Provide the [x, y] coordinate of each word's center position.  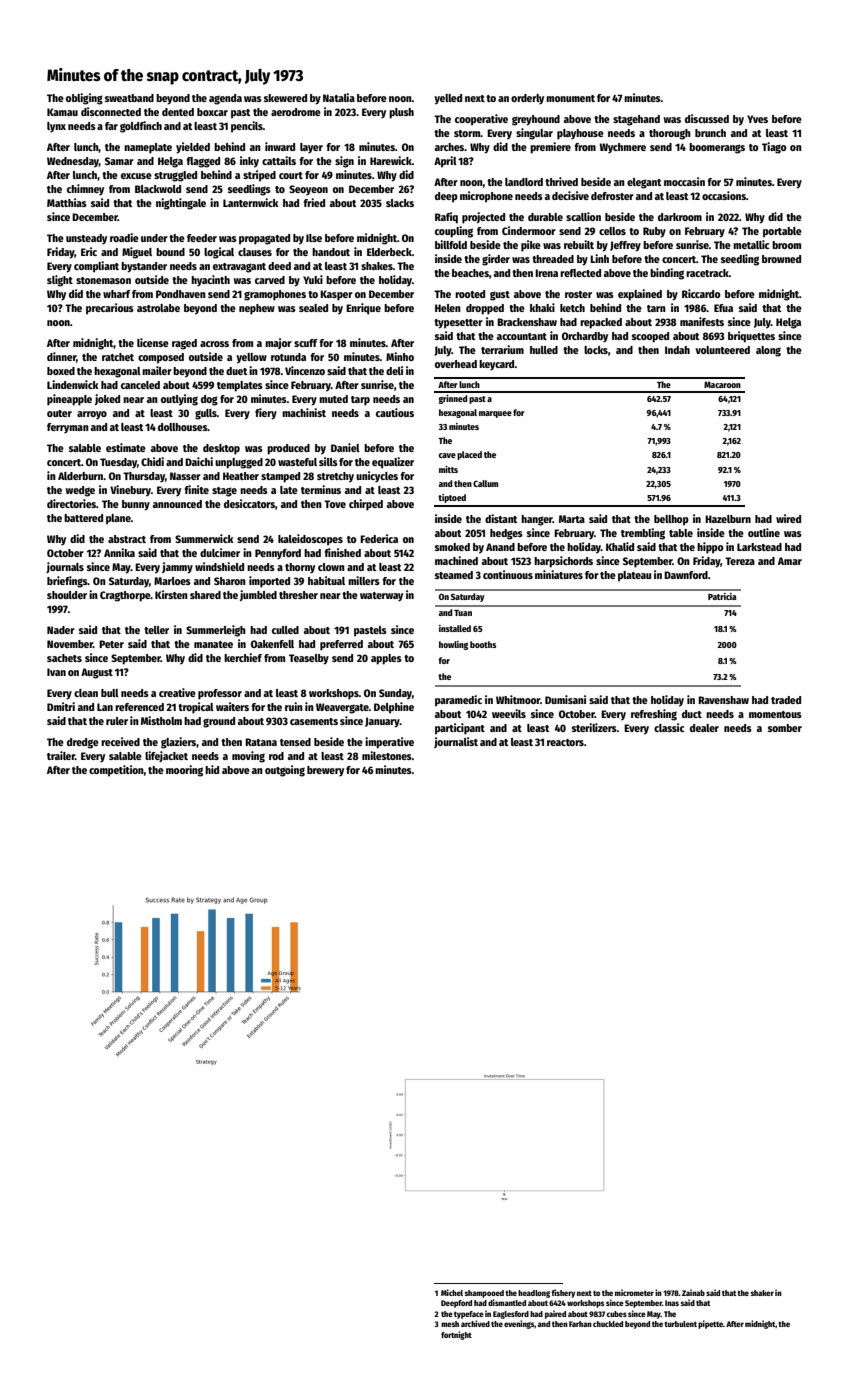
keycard [497, 365]
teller [156, 630]
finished [342, 552]
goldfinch [141, 127]
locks [596, 350]
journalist [456, 742]
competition [116, 771]
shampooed [484, 1294]
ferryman [68, 428]
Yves [757, 119]
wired [788, 518]
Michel [452, 1292]
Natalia [339, 97]
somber [785, 728]
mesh [450, 1324]
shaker [762, 1293]
